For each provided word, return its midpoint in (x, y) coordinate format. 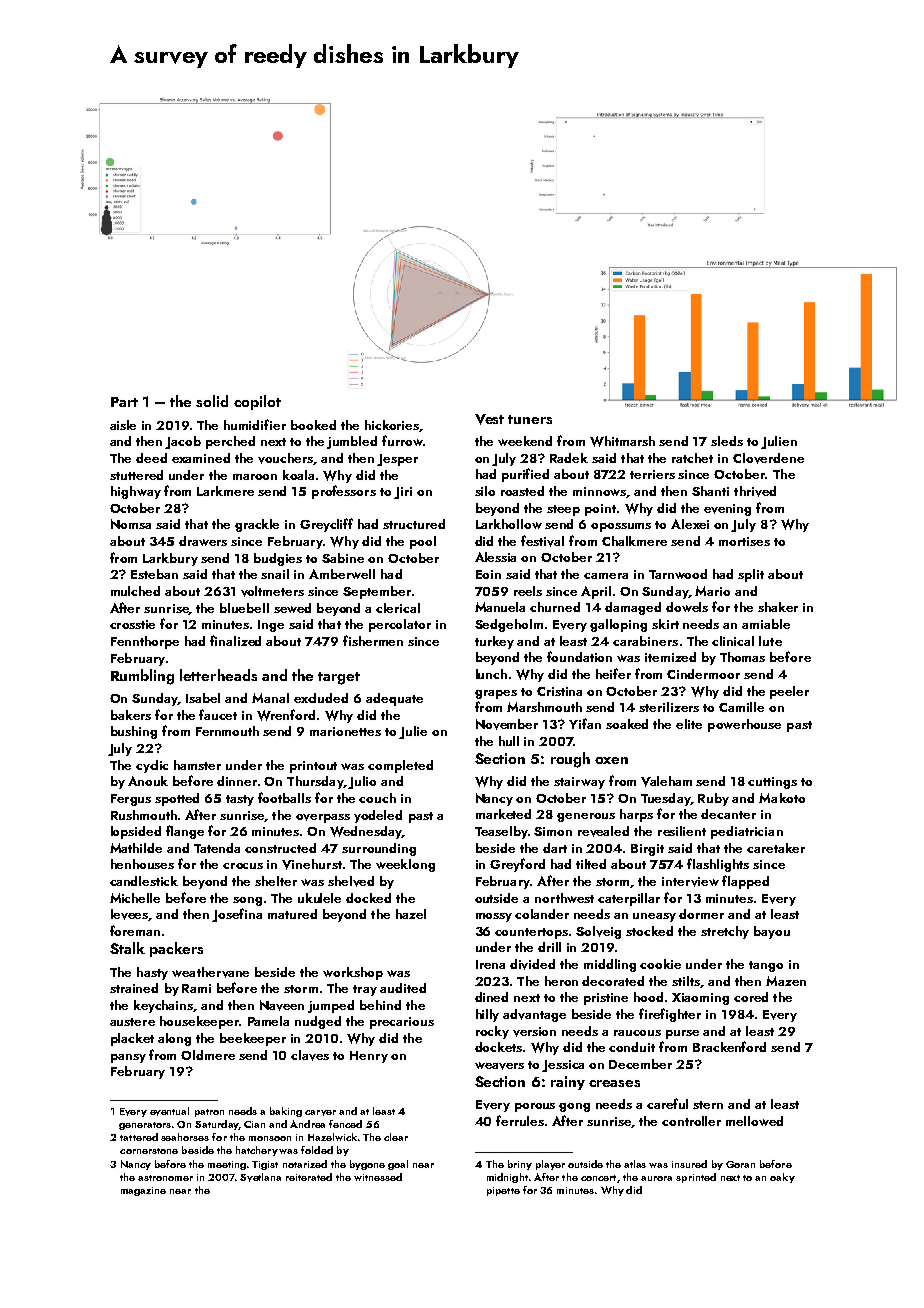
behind (380, 1005)
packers (176, 949)
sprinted (696, 1178)
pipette (503, 1191)
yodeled (378, 816)
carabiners (645, 641)
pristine (606, 999)
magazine (143, 1191)
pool (423, 542)
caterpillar (629, 899)
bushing (134, 732)
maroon (255, 477)
